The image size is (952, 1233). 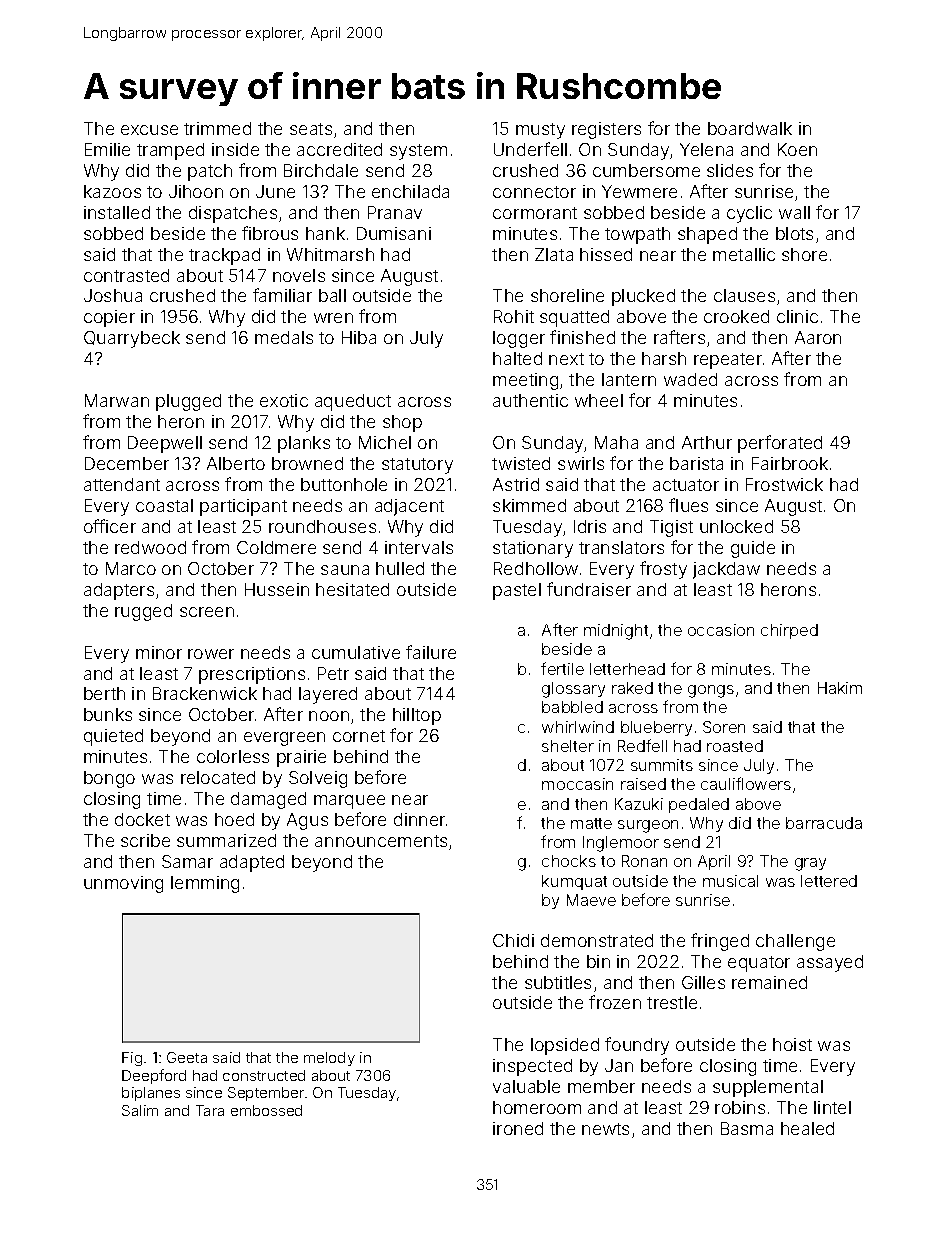 What do you see at coordinates (110, 526) in the document?
I see `officer` at bounding box center [110, 526].
